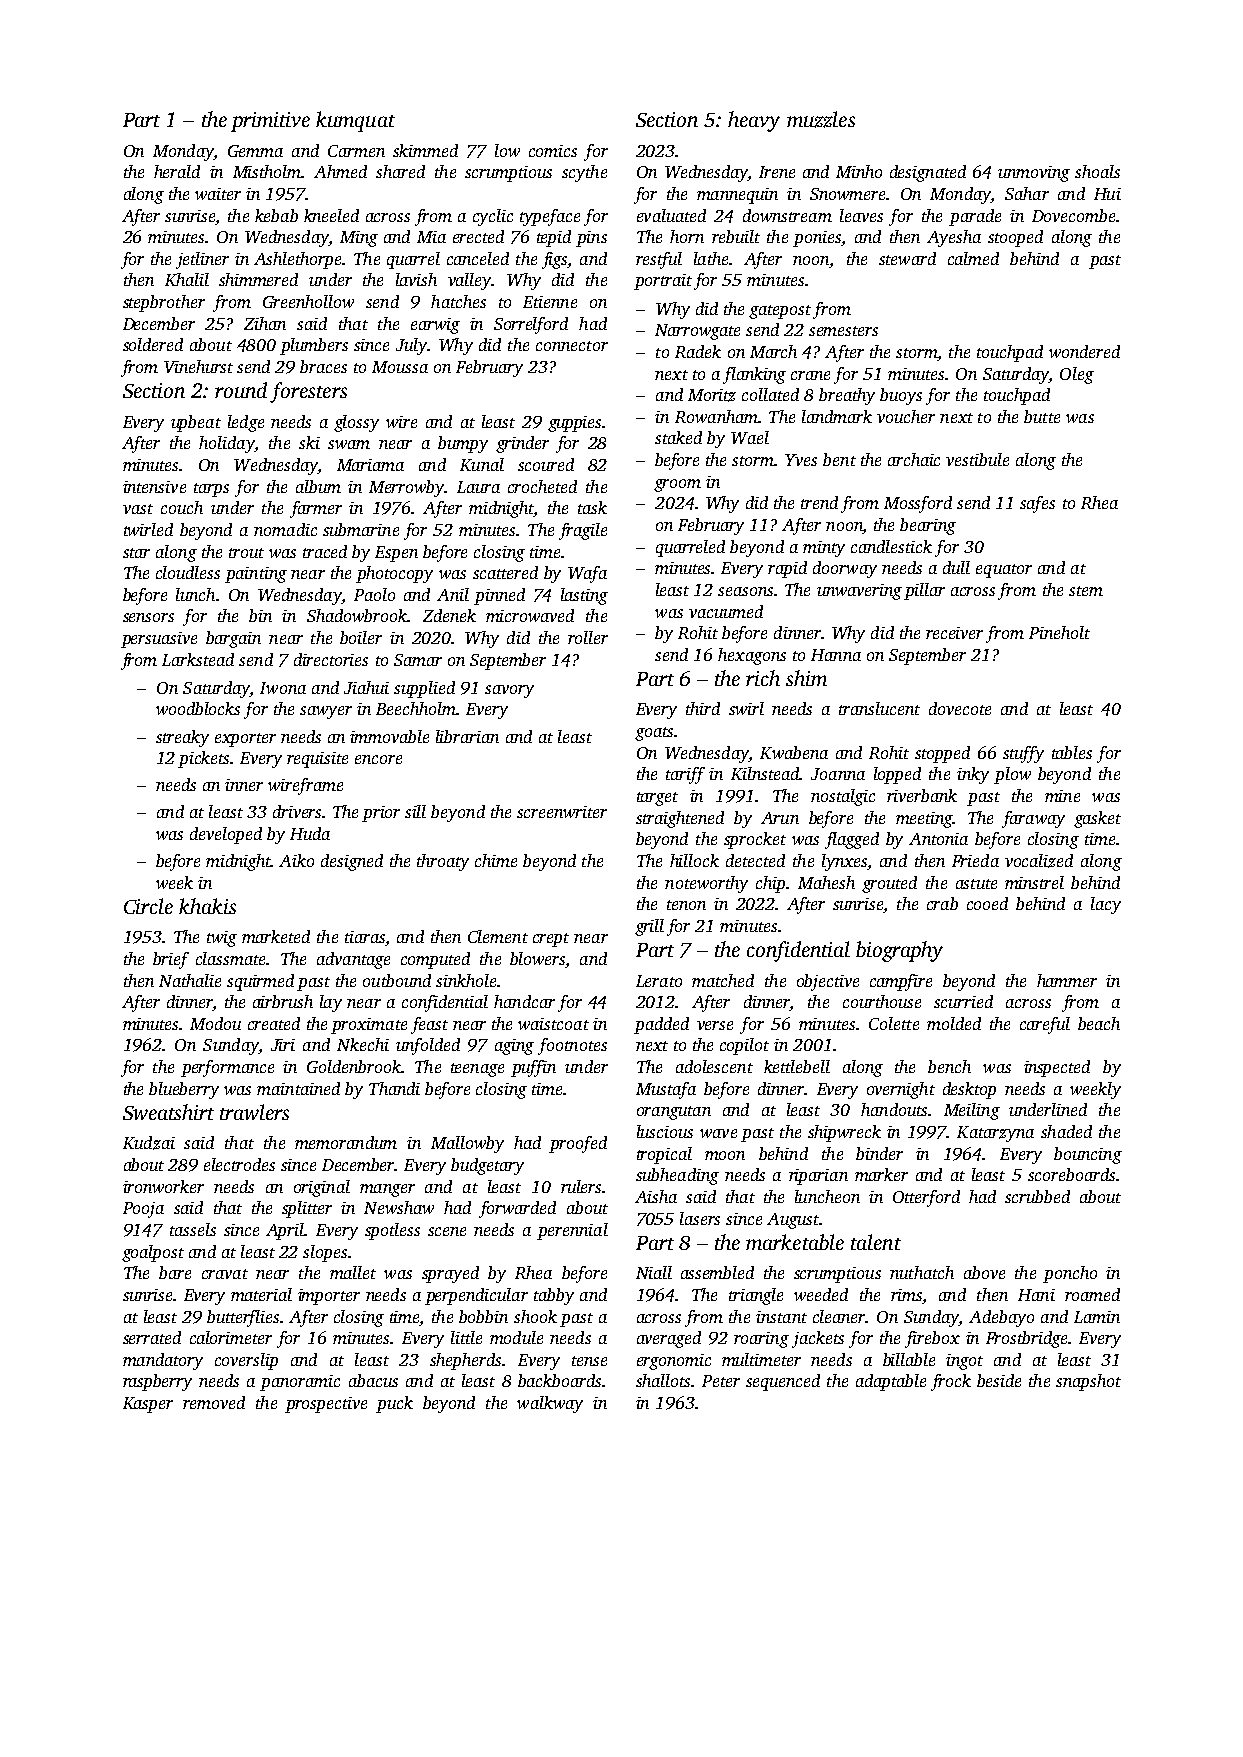 The height and width of the screenshot is (1757, 1243). I want to click on muzzles, so click(821, 119).
